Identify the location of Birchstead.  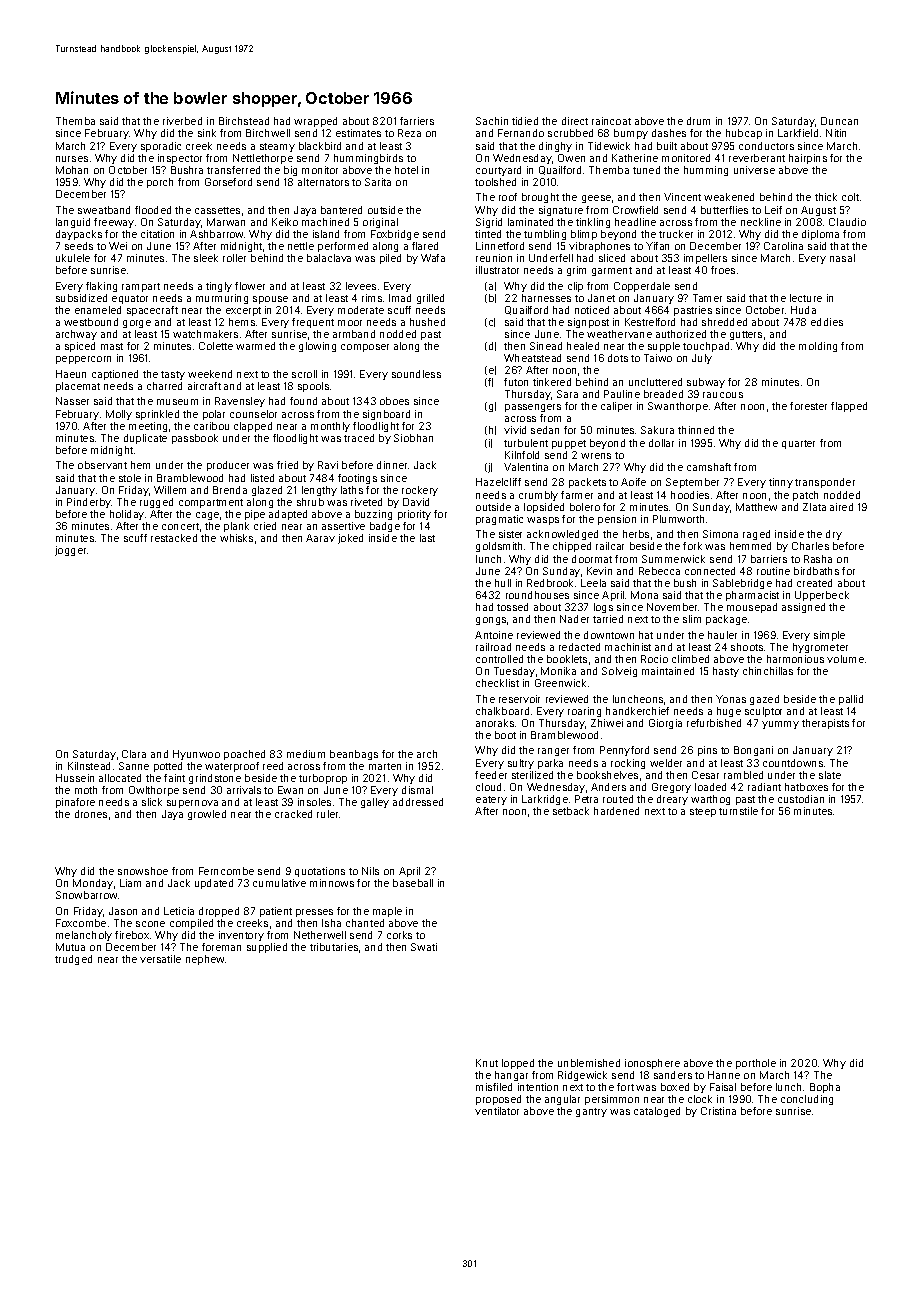
(244, 121).
